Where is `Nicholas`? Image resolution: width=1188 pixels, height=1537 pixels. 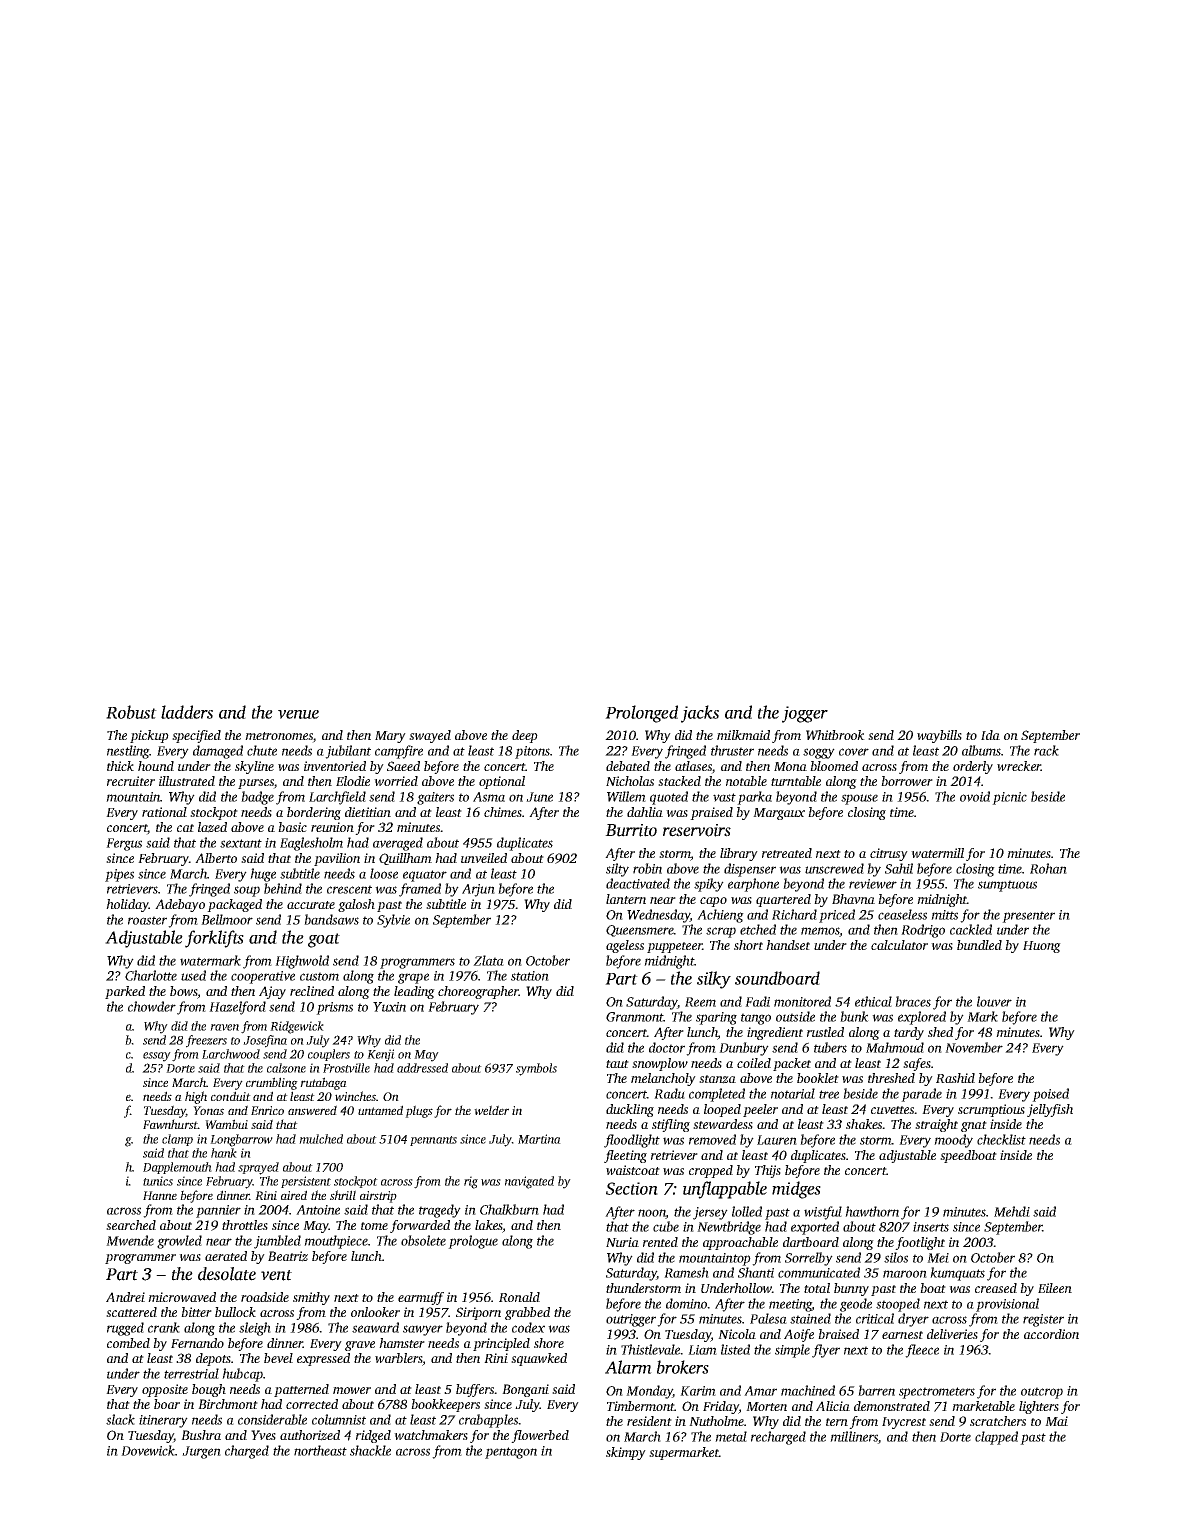
Nicholas is located at coordinates (630, 781).
